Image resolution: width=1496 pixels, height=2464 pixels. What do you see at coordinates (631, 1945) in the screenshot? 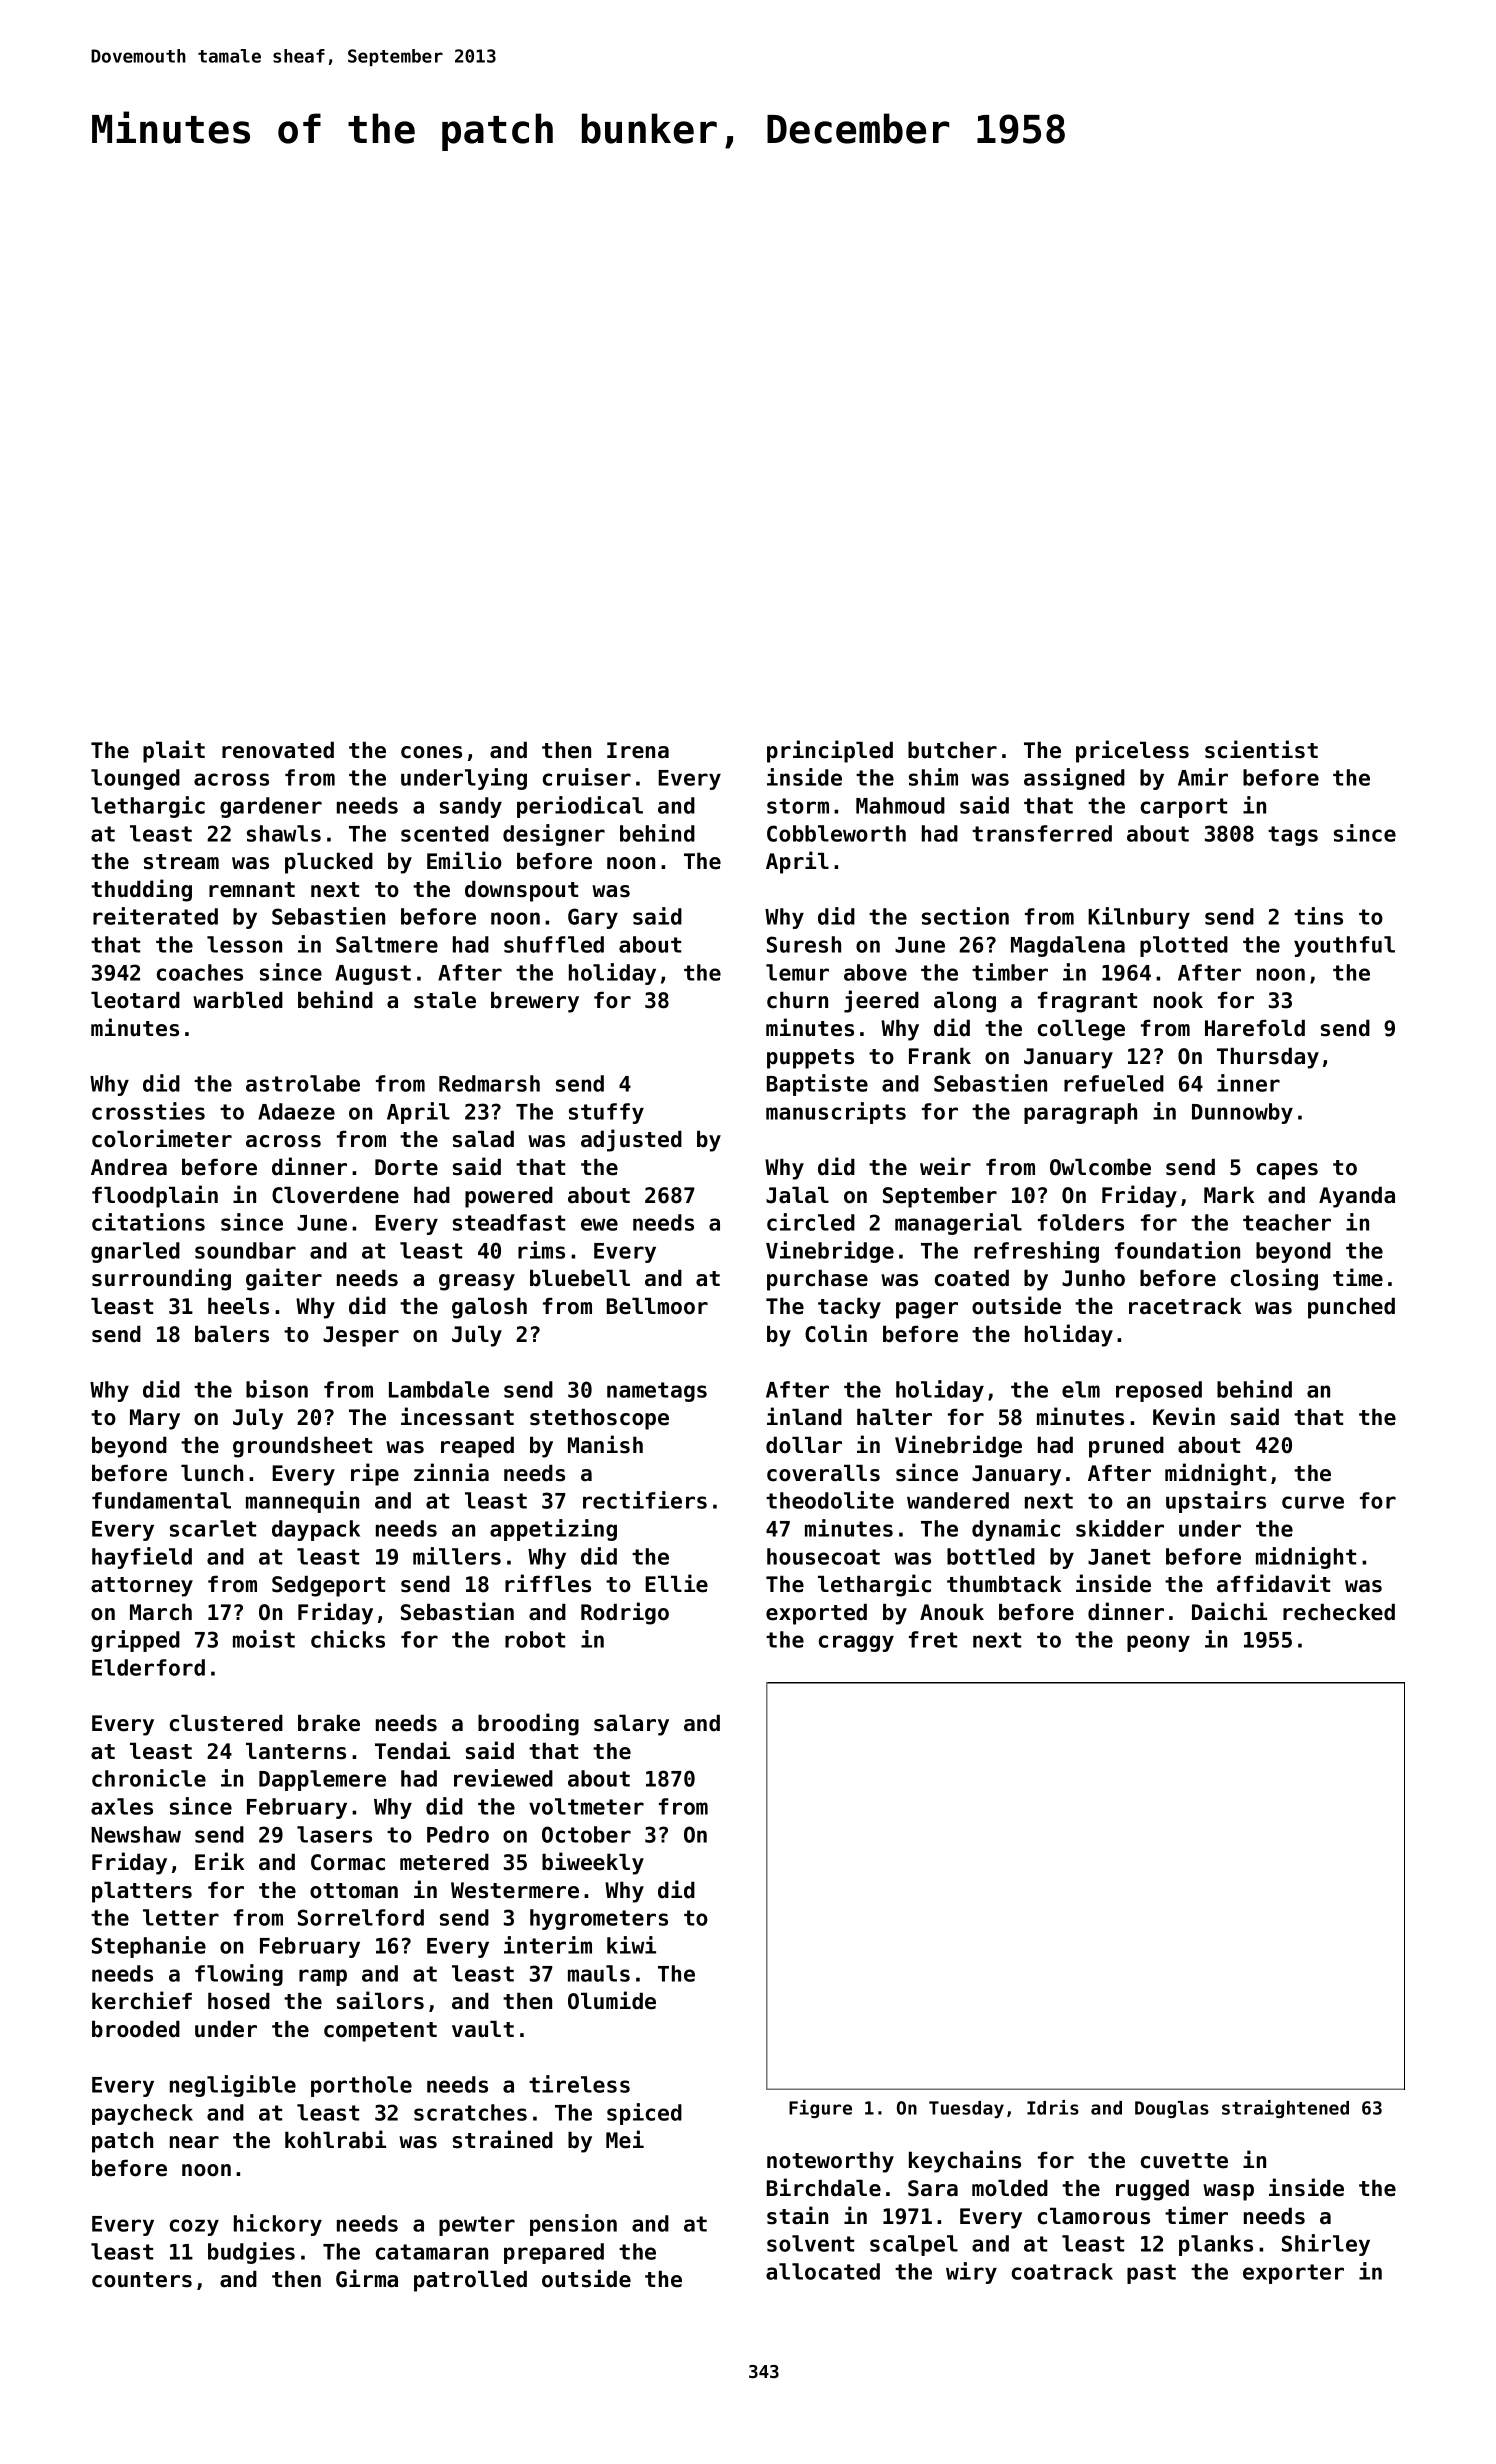
I see `kiwi` at bounding box center [631, 1945].
